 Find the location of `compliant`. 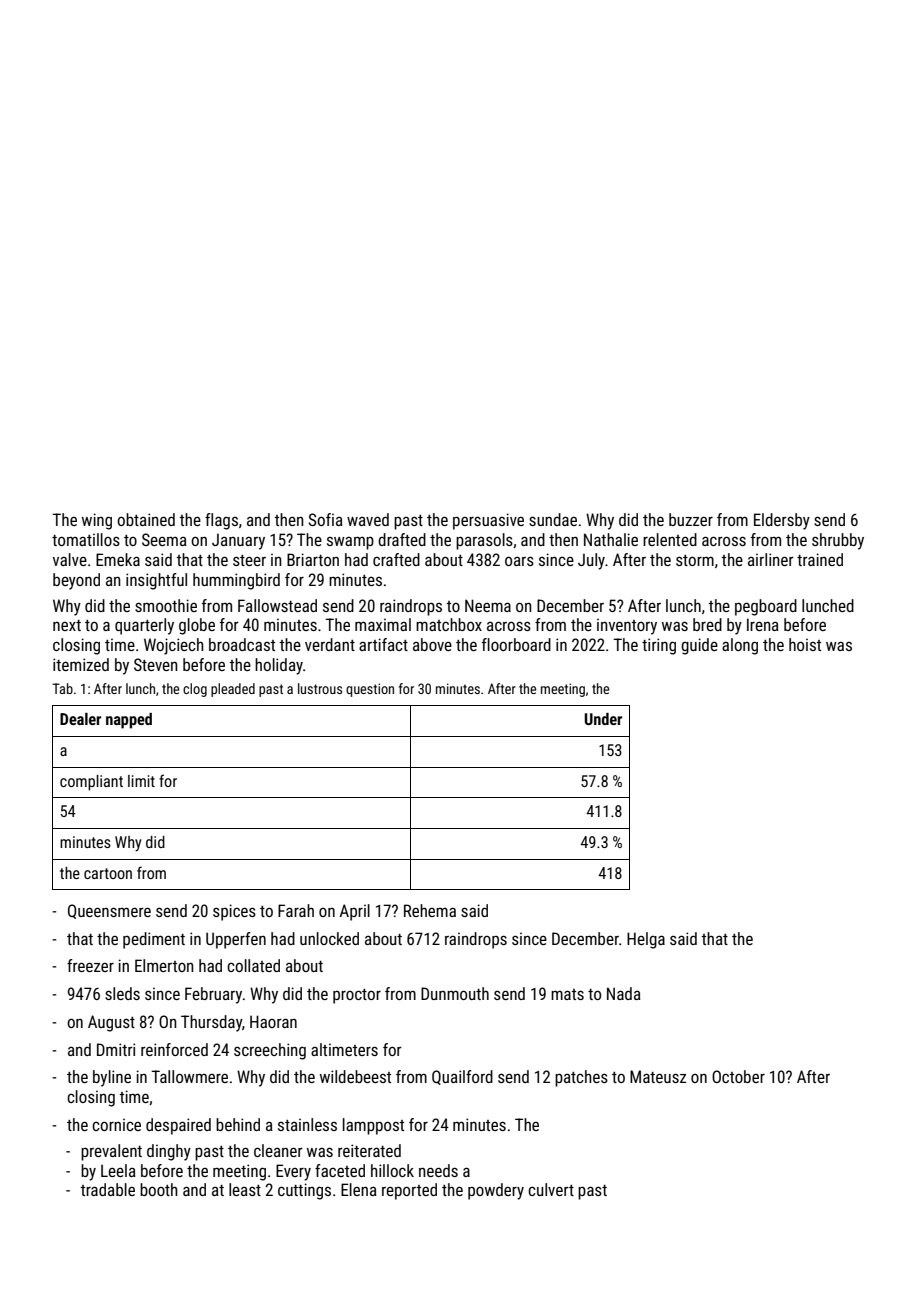

compliant is located at coordinates (91, 783).
